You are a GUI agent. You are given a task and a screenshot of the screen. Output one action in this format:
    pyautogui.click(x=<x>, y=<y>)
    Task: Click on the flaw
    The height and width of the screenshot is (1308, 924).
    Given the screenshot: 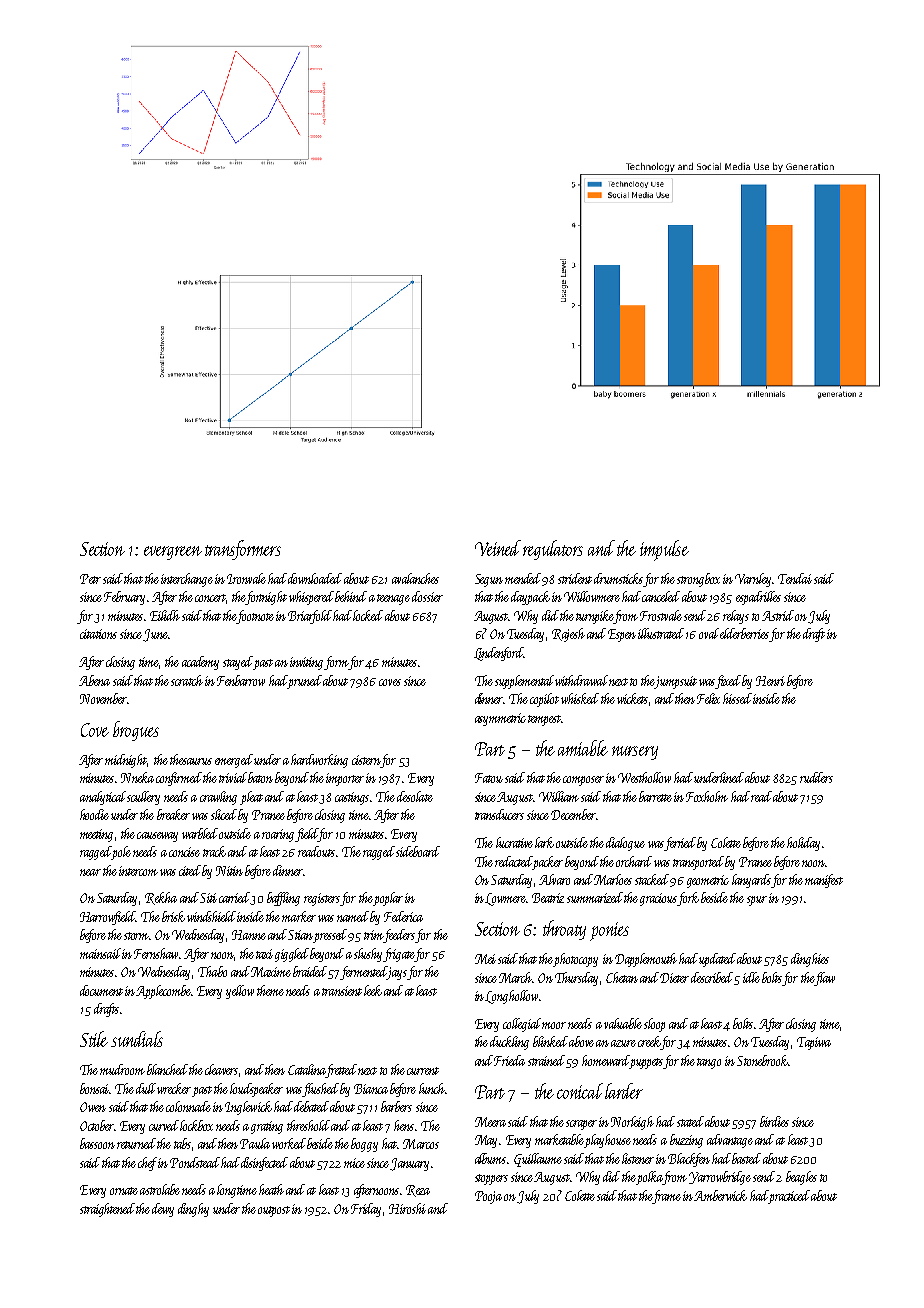 What is the action you would take?
    pyautogui.click(x=825, y=979)
